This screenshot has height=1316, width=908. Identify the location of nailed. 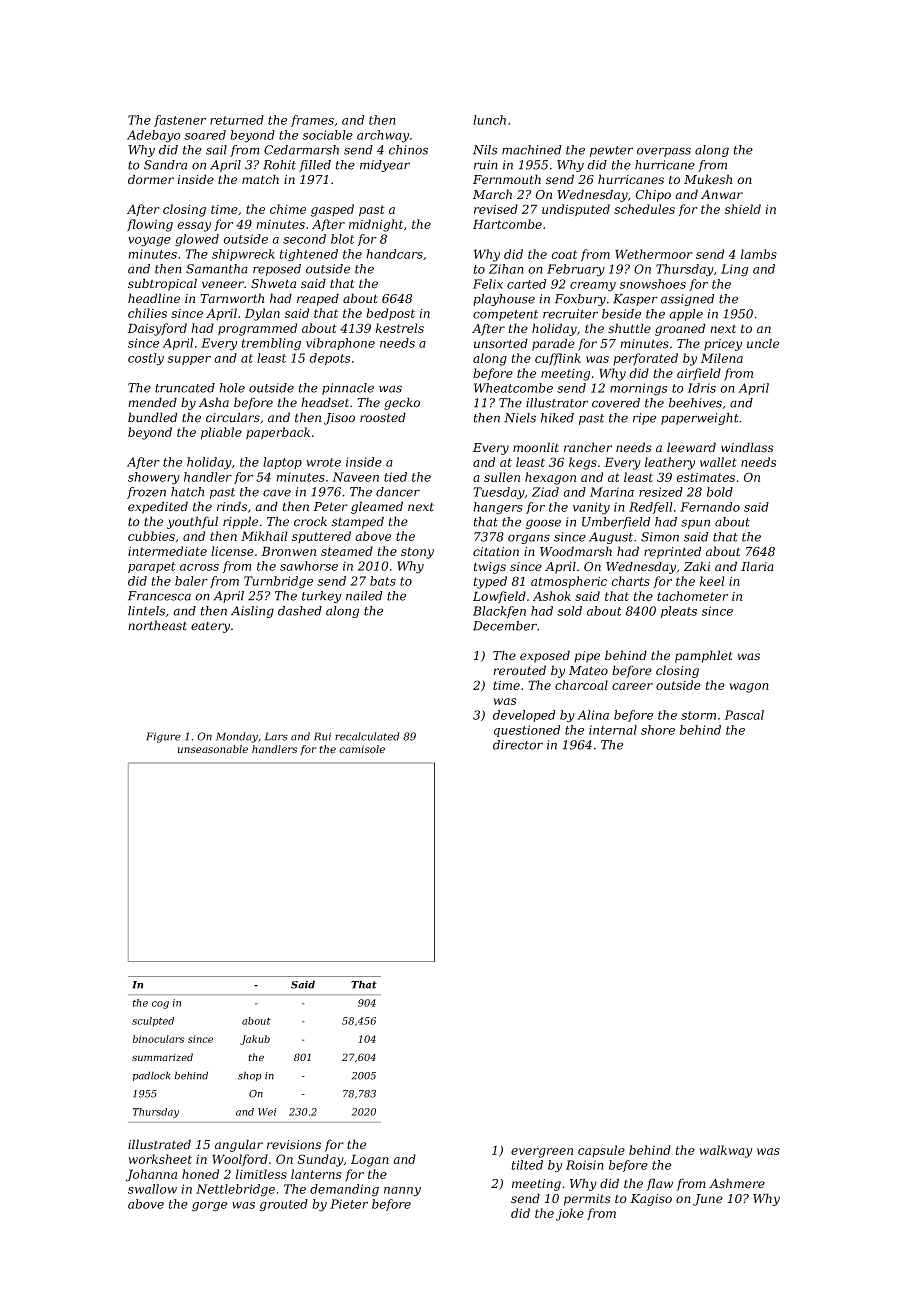
(364, 596).
